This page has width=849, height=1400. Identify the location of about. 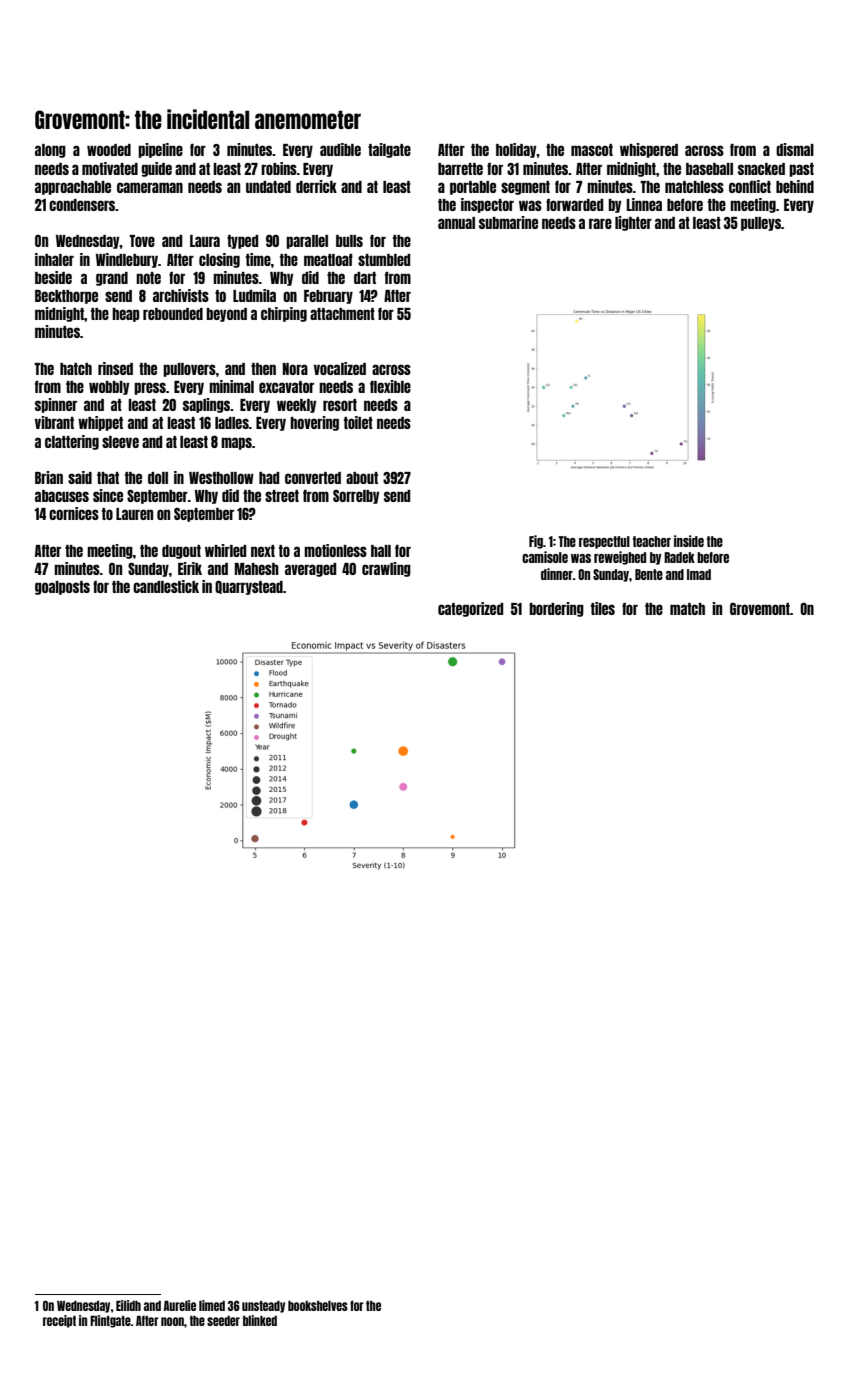
(362, 478).
